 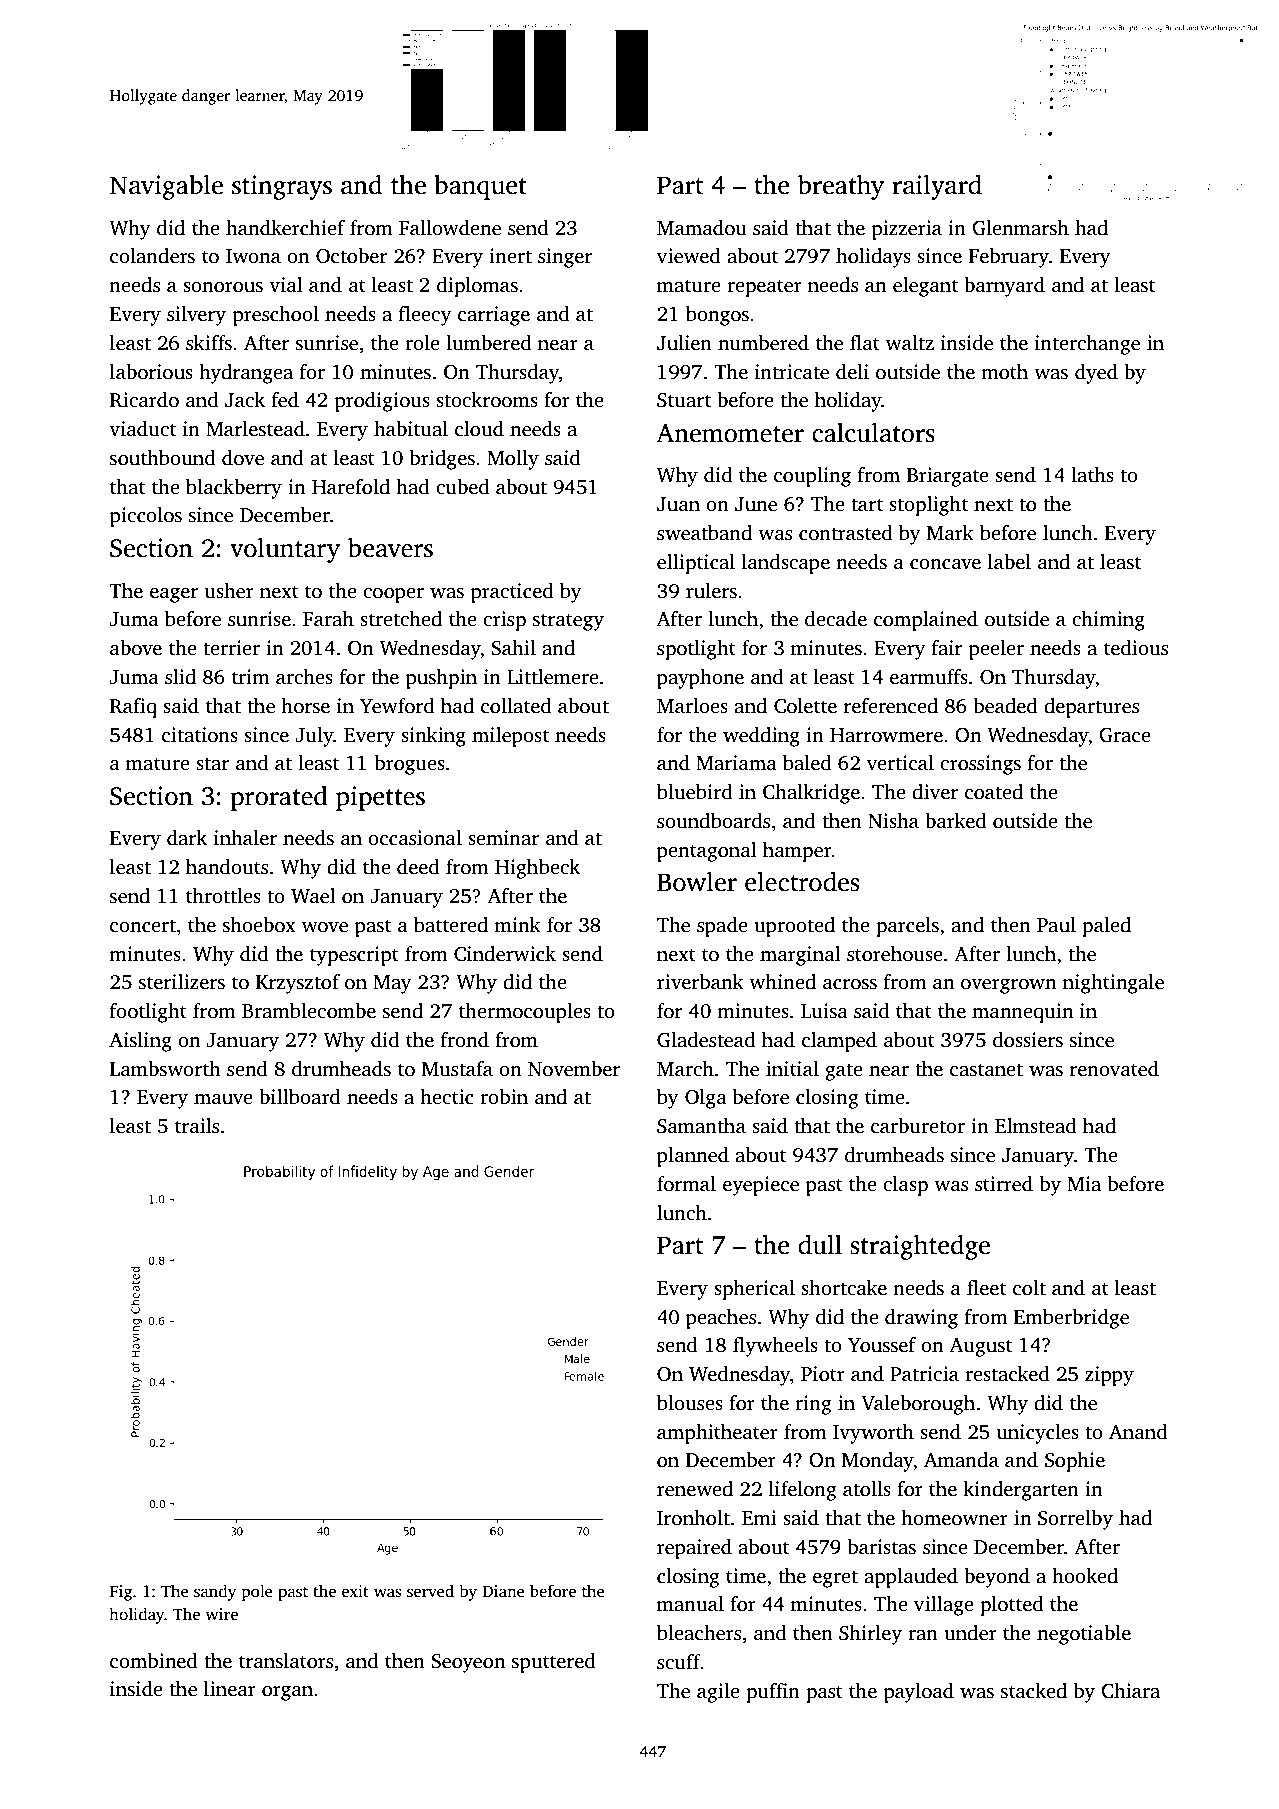 I want to click on organ, so click(x=287, y=1693).
